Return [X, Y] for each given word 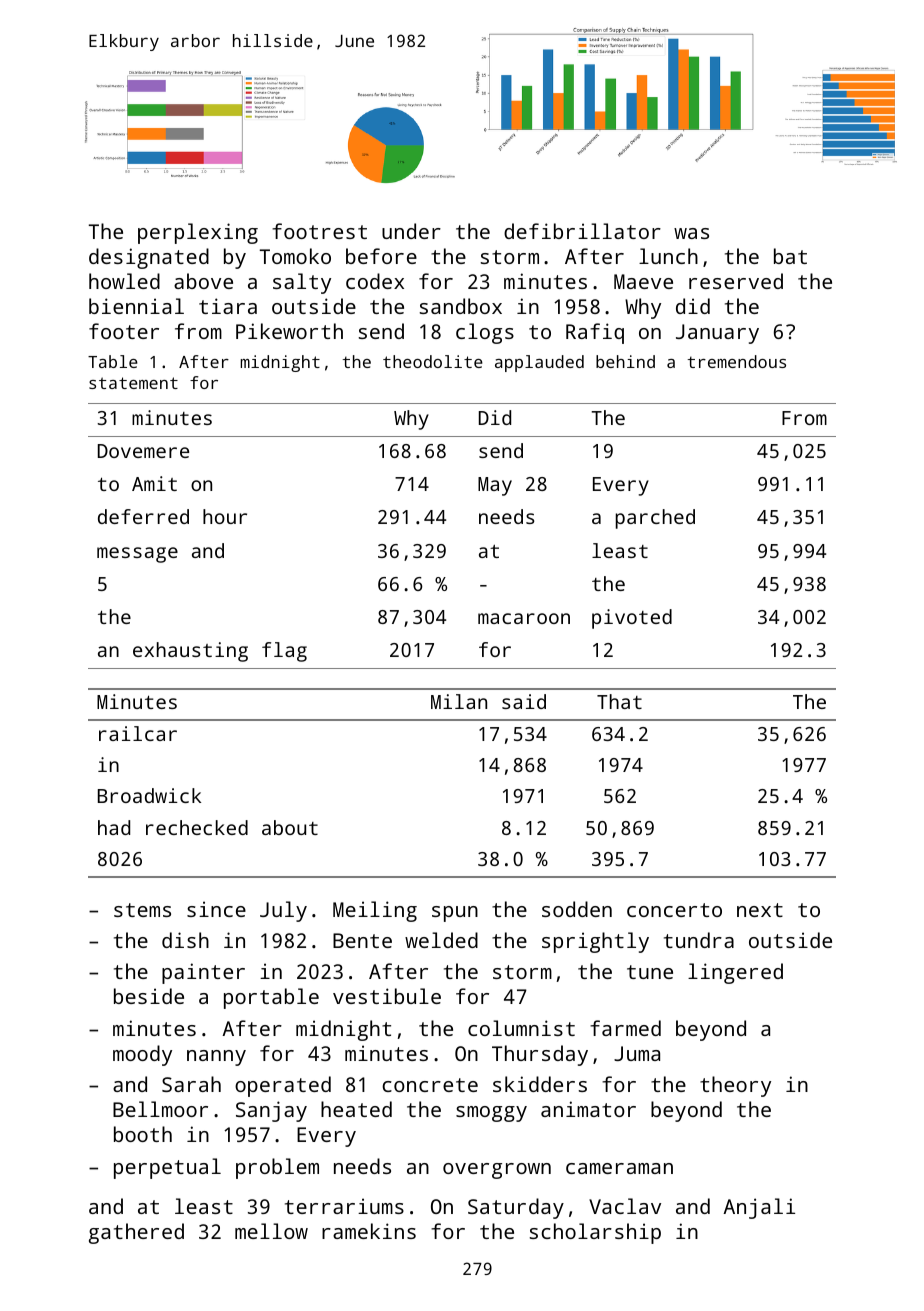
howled [124, 281]
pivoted [632, 619]
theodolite [433, 361]
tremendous [736, 361]
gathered [136, 1233]
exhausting [190, 652]
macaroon [524, 618]
